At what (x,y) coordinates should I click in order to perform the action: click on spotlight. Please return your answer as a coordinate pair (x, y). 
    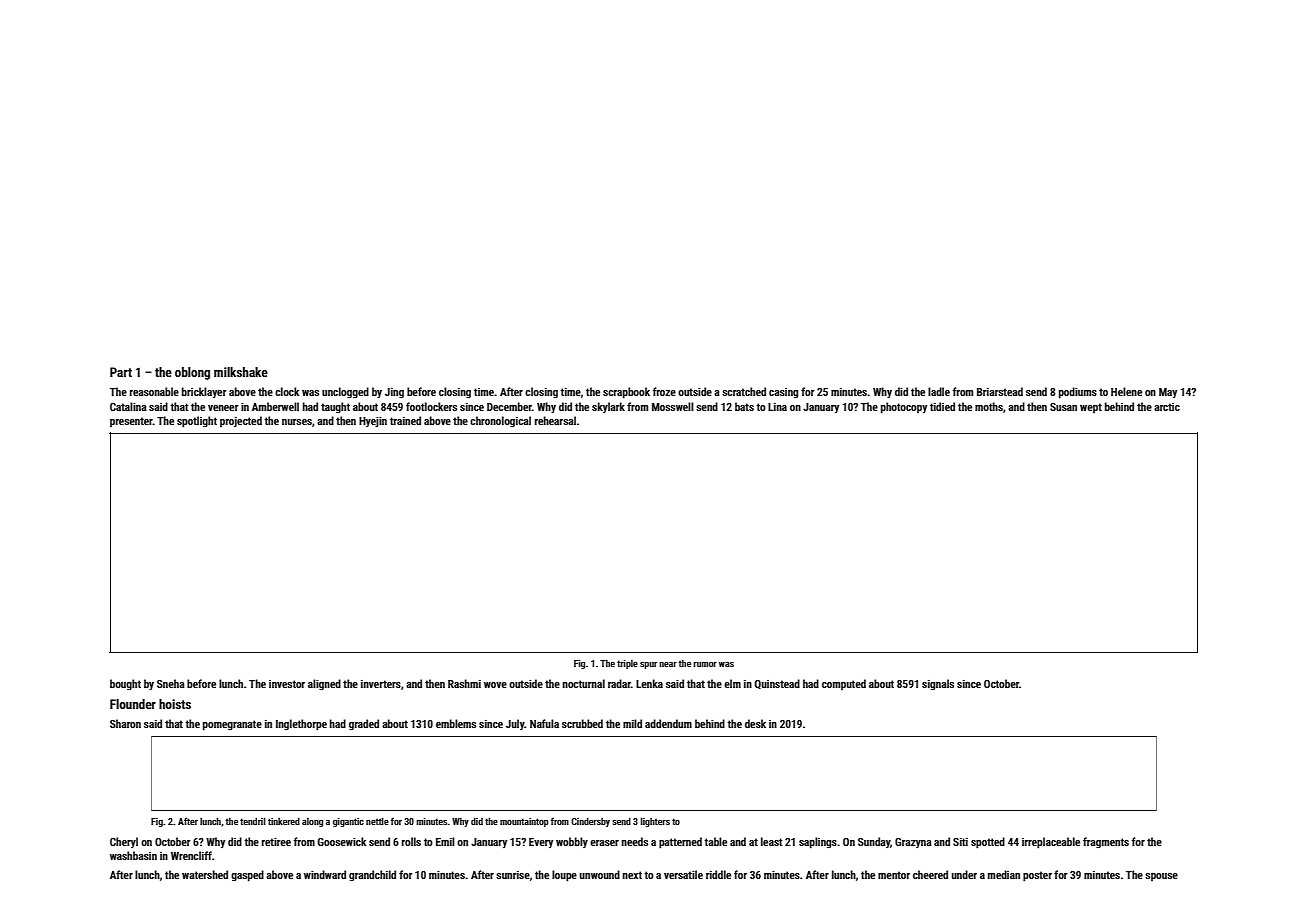
    Looking at the image, I should click on (197, 422).
